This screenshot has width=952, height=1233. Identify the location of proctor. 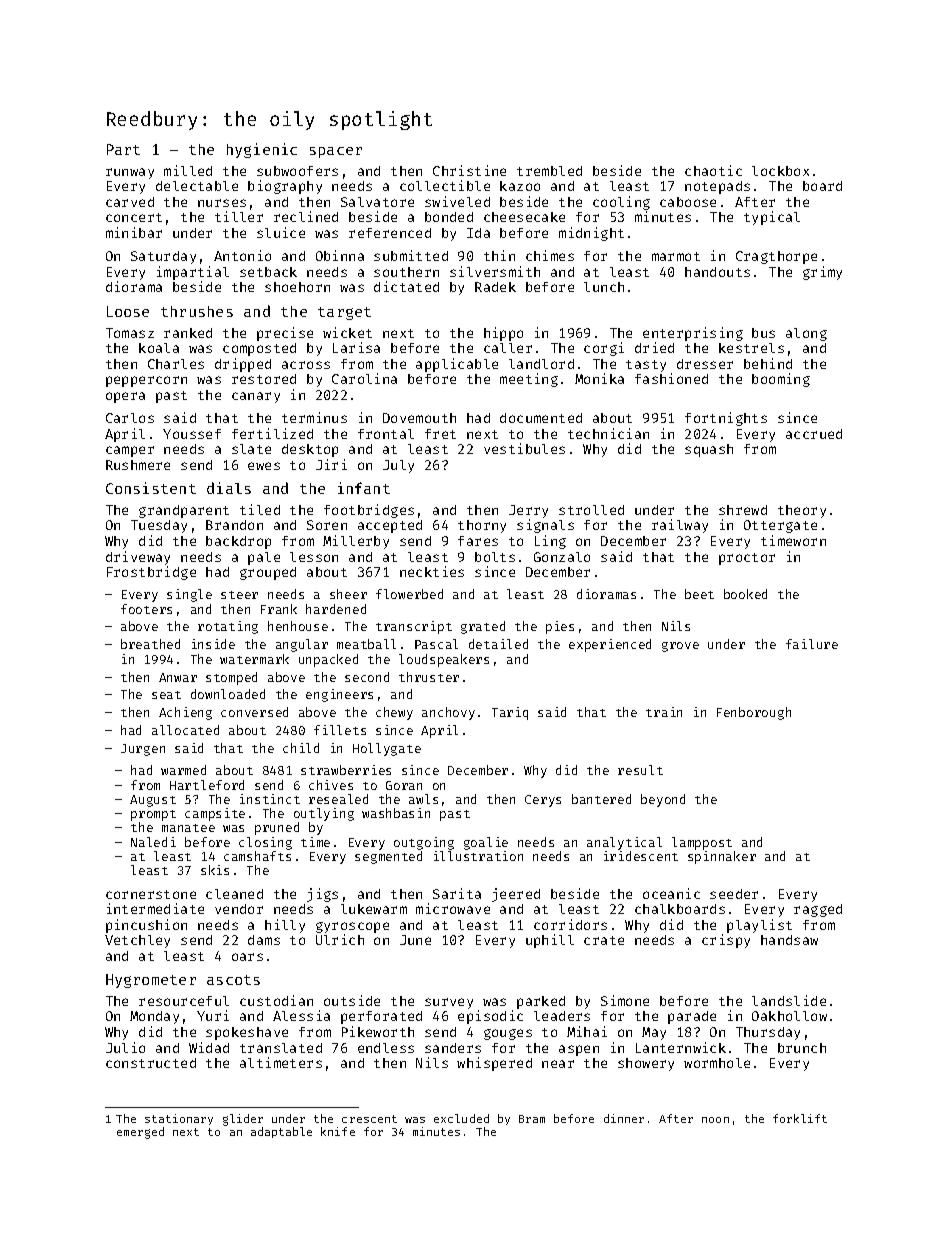
(747, 559).
